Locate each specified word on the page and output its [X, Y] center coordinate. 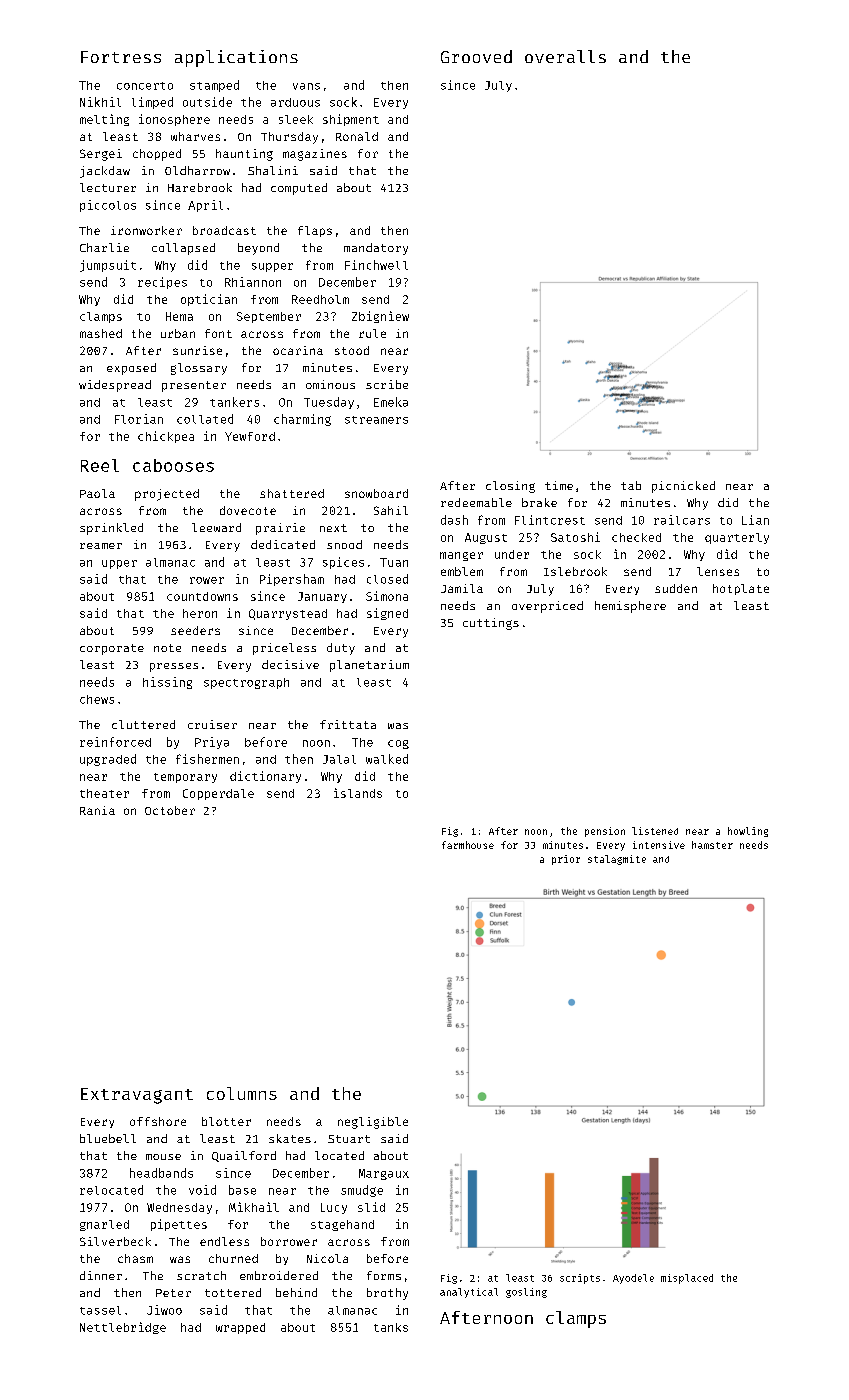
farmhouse [468, 845]
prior [566, 860]
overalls [565, 56]
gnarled [104, 1225]
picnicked [683, 487]
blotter [226, 1121]
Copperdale [218, 794]
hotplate [741, 589]
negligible [373, 1123]
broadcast [224, 230]
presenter [194, 386]
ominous [330, 384]
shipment [351, 120]
